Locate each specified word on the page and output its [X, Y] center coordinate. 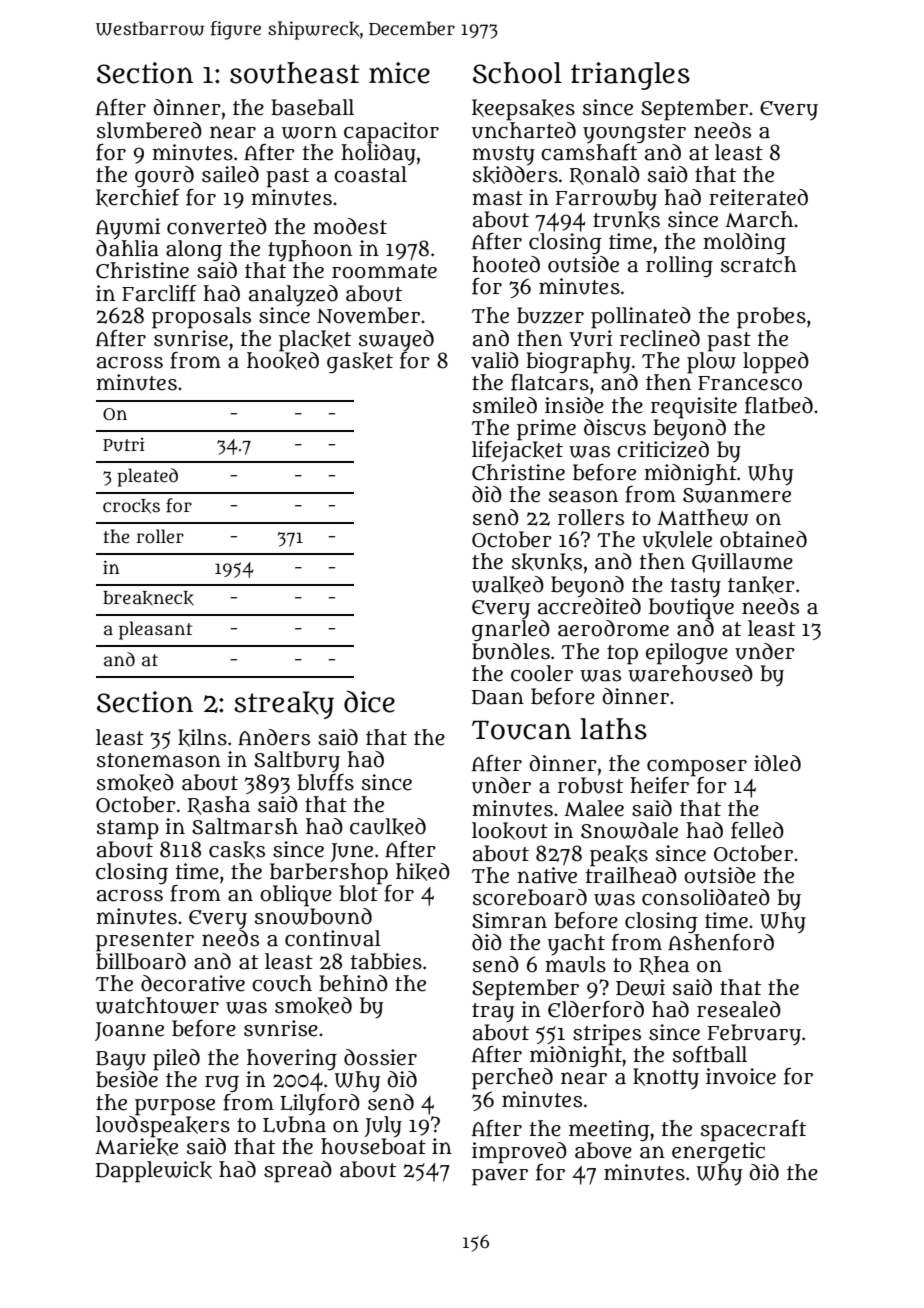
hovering [292, 1059]
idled [777, 763]
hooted [506, 264]
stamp [128, 830]
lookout [510, 831]
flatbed [779, 405]
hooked [283, 360]
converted [217, 226]
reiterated [758, 197]
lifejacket [517, 451]
